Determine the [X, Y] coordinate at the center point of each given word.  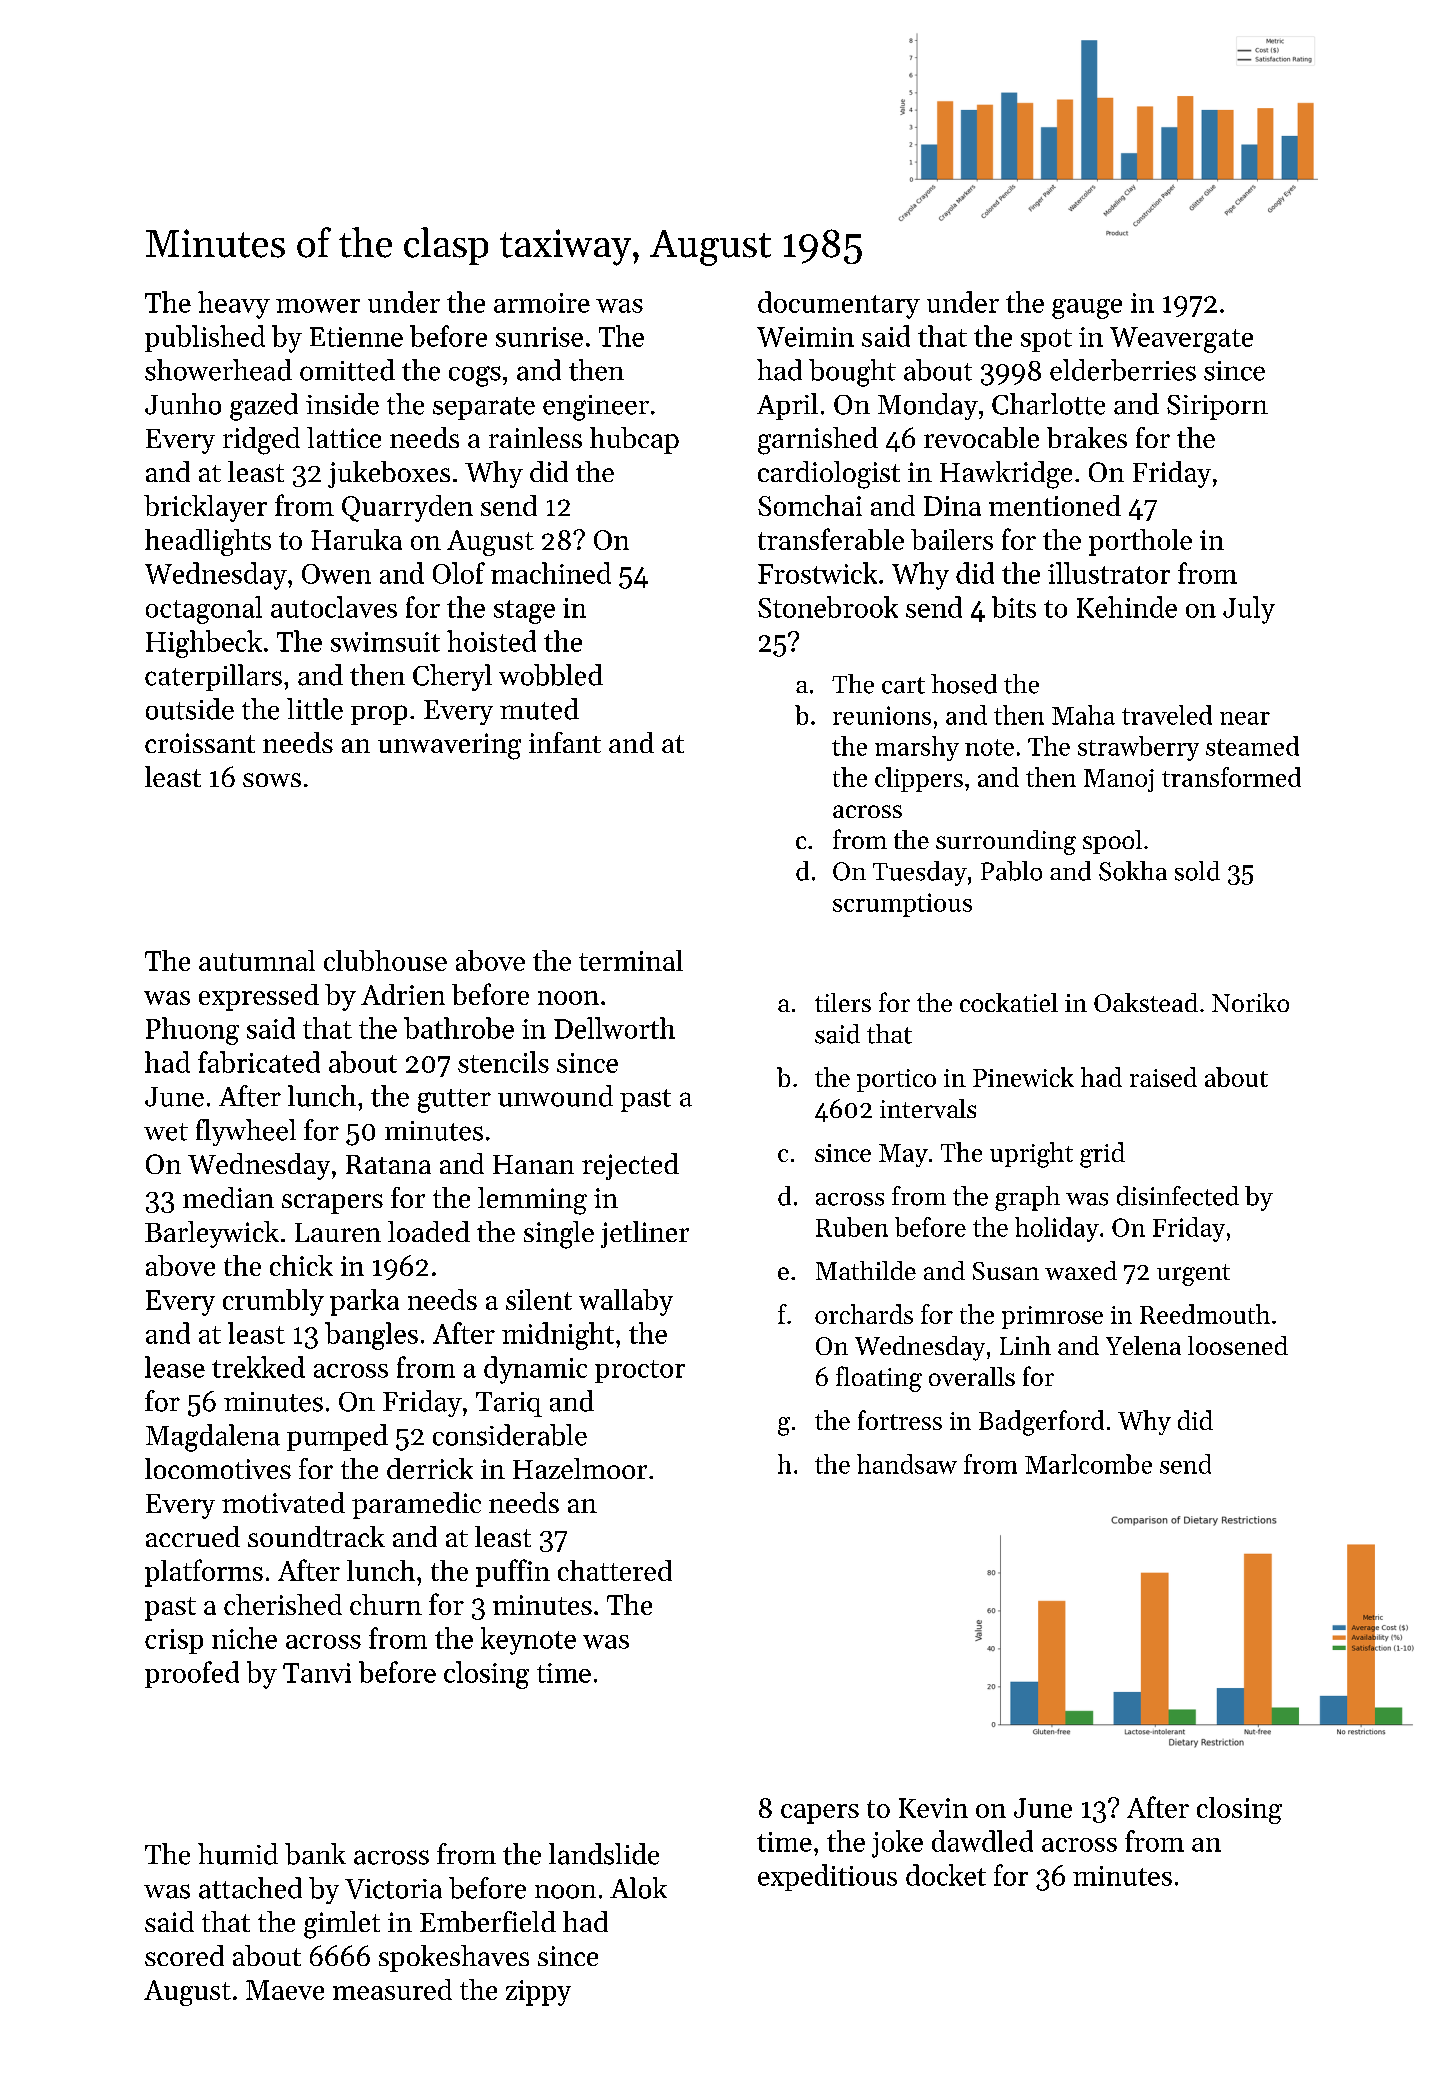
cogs [475, 376]
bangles [371, 1336]
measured [392, 1989]
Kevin [933, 1808]
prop [379, 715]
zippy [538, 1993]
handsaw [907, 1464]
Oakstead [1146, 1002]
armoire [542, 303]
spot [1046, 340]
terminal [631, 960]
